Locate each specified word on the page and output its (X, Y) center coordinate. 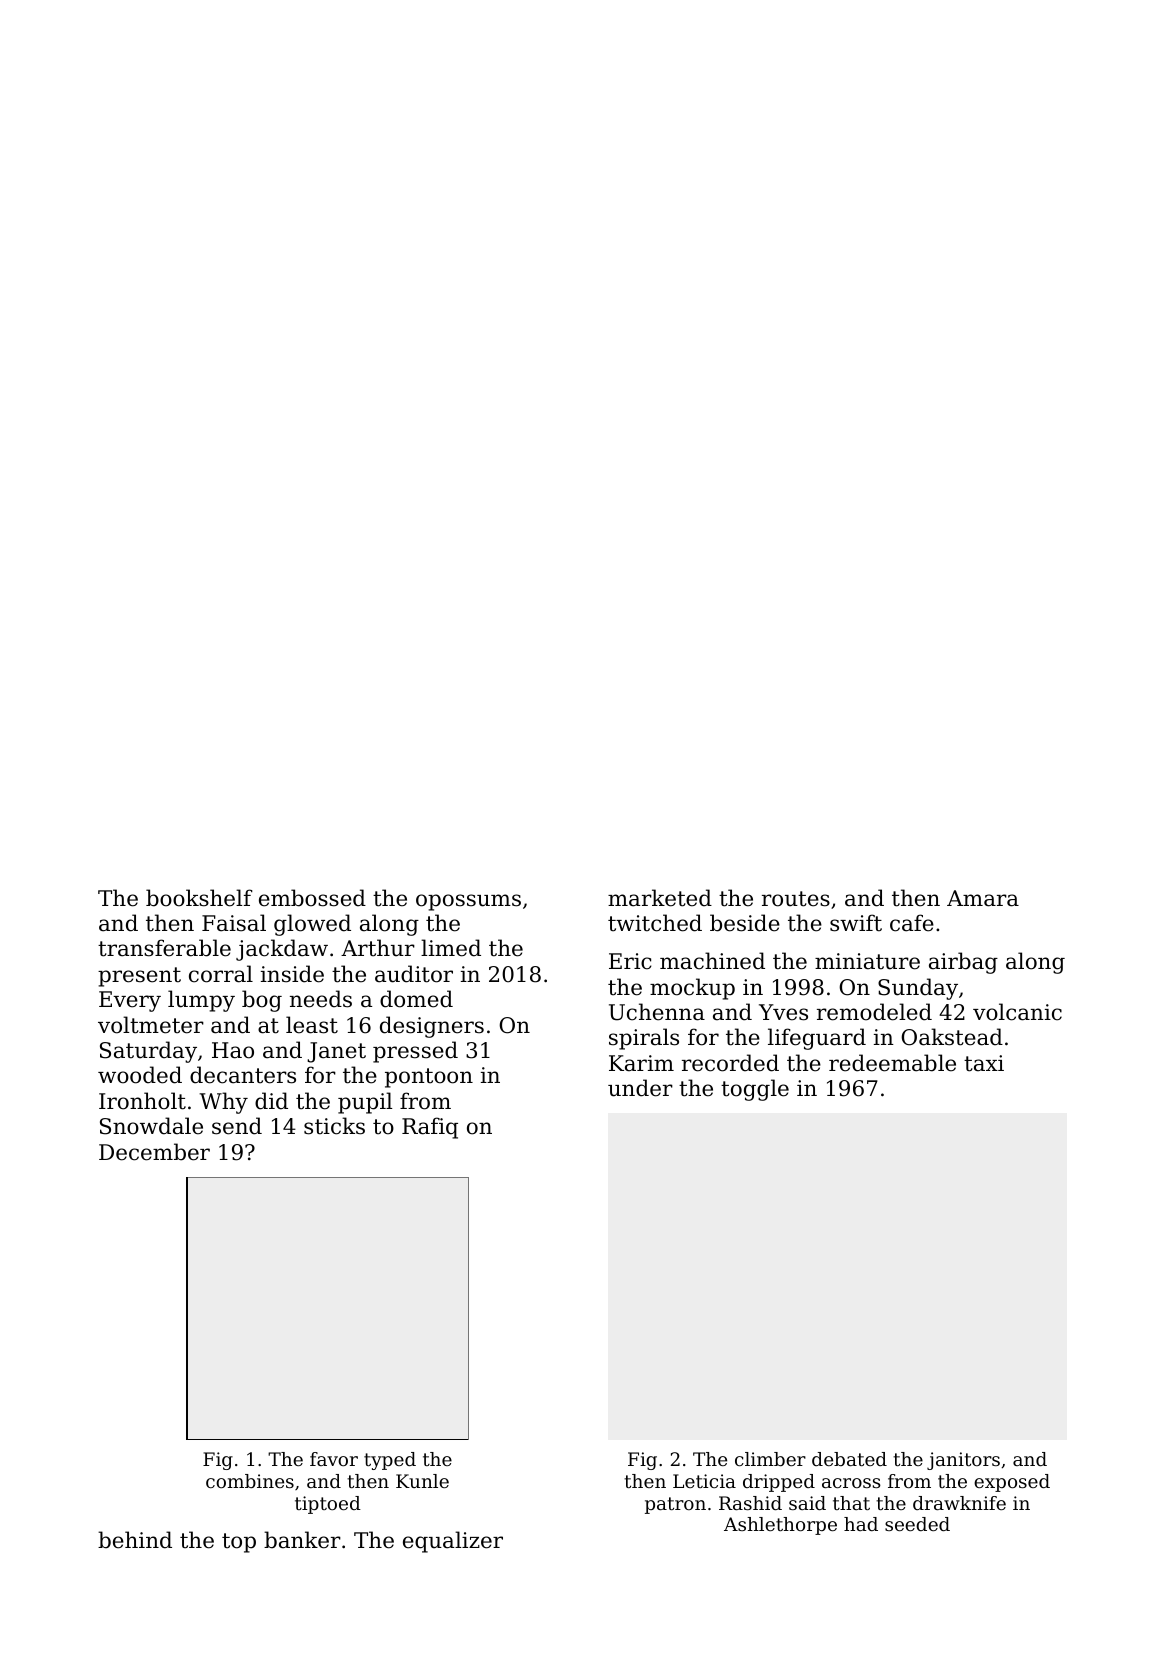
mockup (692, 989)
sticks (334, 1126)
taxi (984, 1063)
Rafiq (430, 1128)
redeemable (892, 1063)
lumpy (201, 1001)
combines (250, 1481)
